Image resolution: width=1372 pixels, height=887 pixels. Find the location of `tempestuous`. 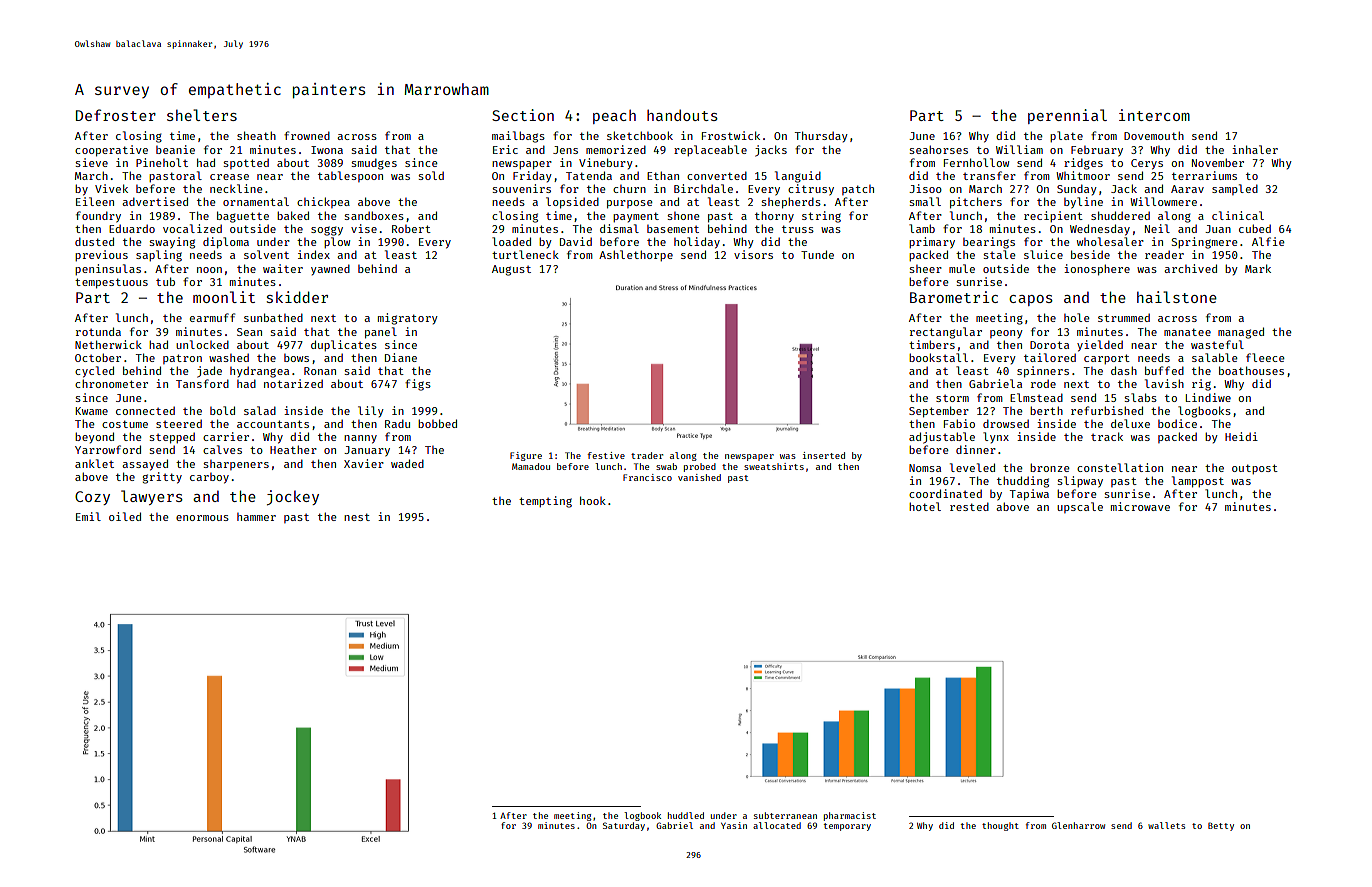

tempestuous is located at coordinates (111, 283).
